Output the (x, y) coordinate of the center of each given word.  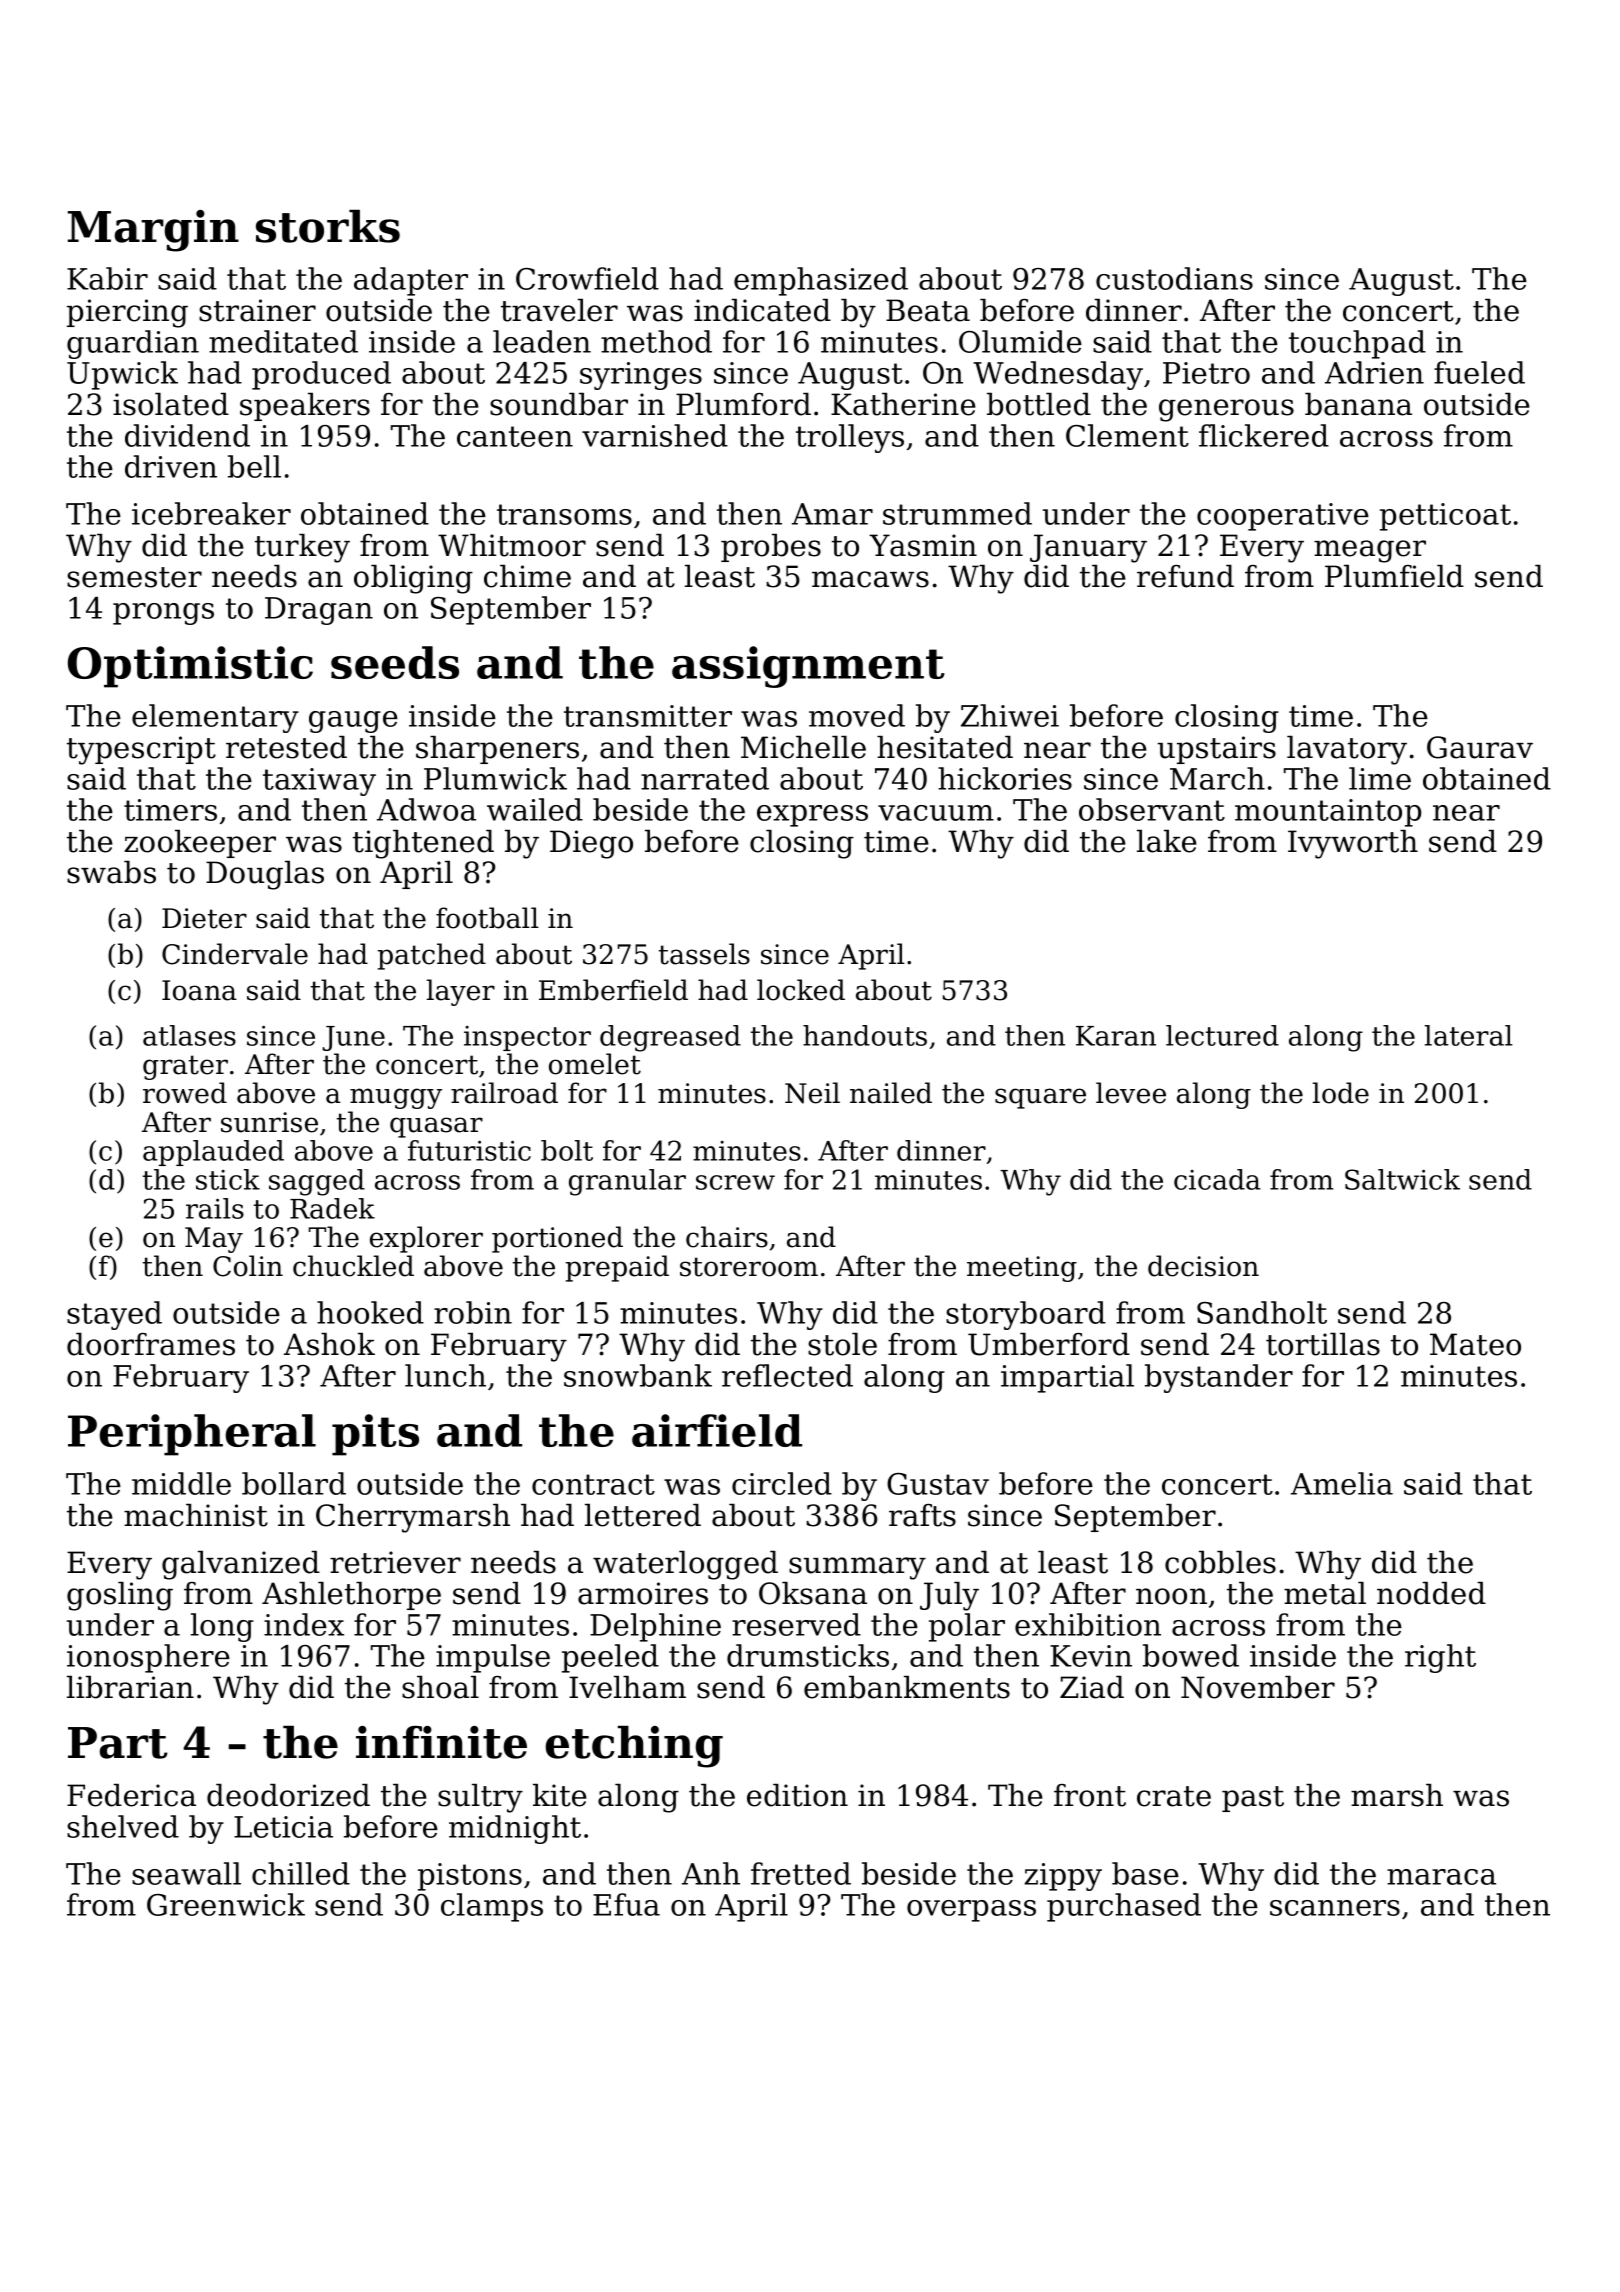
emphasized (821, 281)
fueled (1479, 372)
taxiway (319, 782)
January (1088, 548)
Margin (153, 231)
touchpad (1357, 344)
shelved (123, 1826)
